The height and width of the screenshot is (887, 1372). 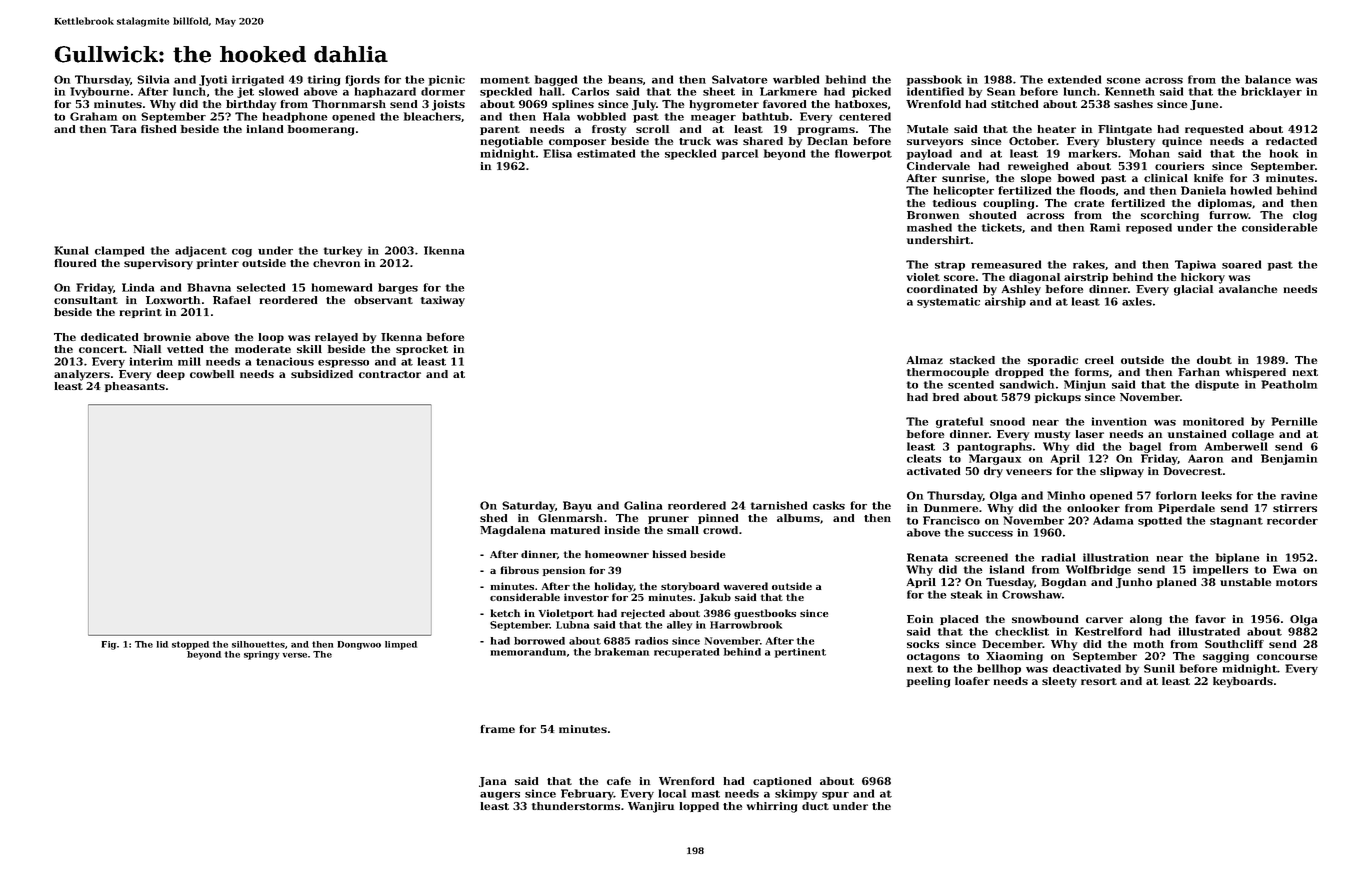 What do you see at coordinates (343, 251) in the screenshot?
I see `turkey` at bounding box center [343, 251].
